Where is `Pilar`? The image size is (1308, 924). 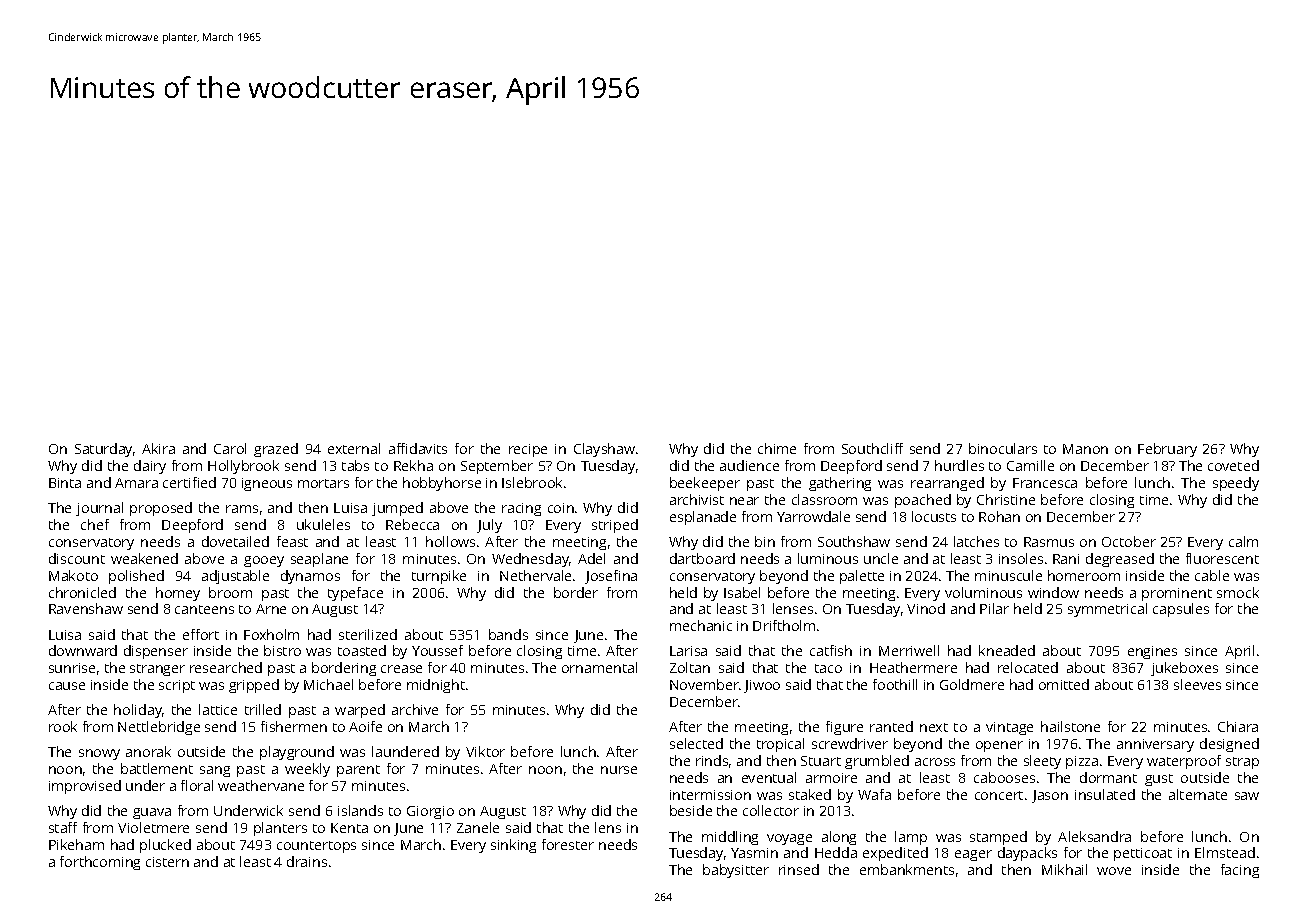 Pilar is located at coordinates (994, 608).
